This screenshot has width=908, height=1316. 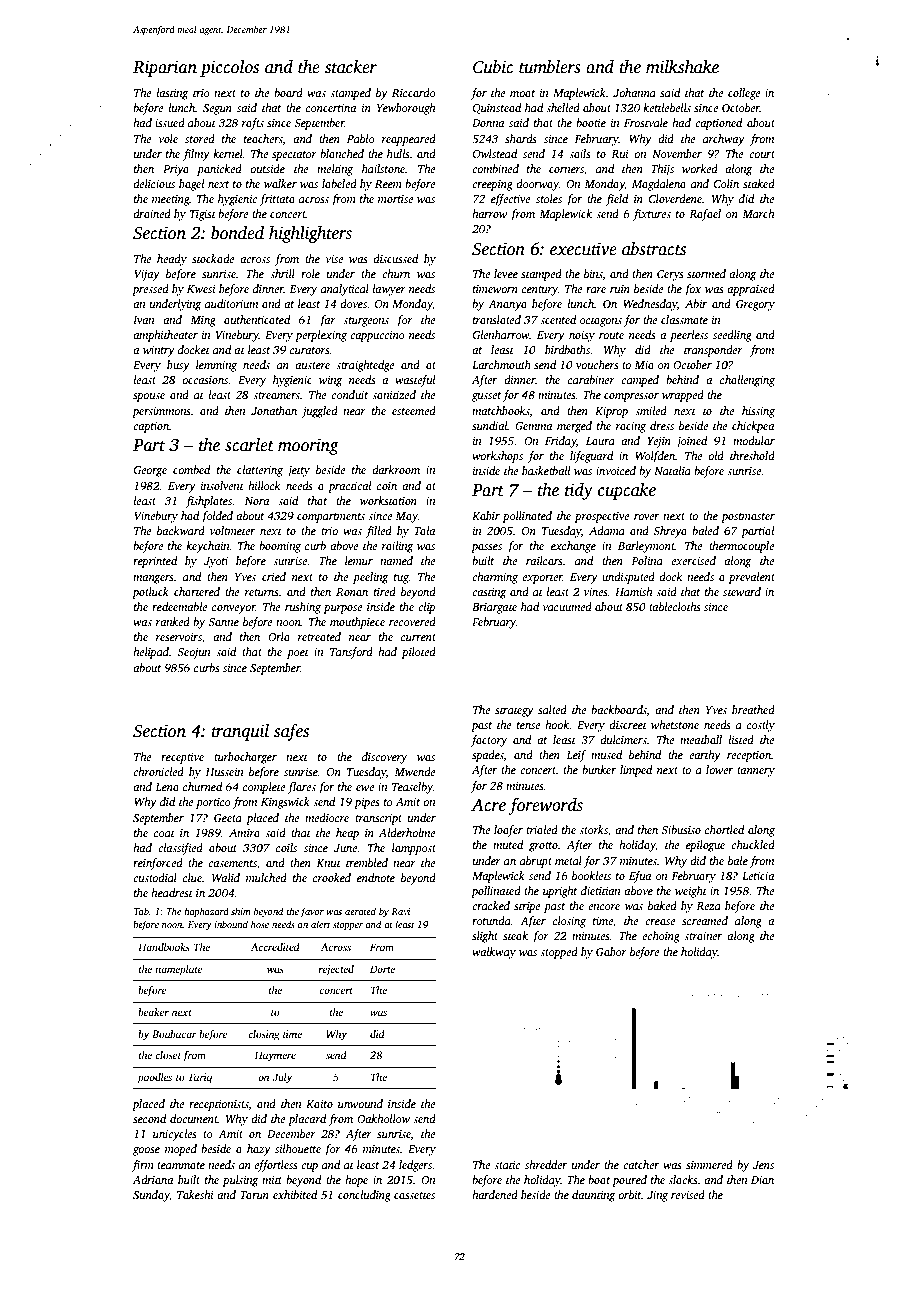 What do you see at coordinates (229, 68) in the screenshot?
I see `piccolos` at bounding box center [229, 68].
